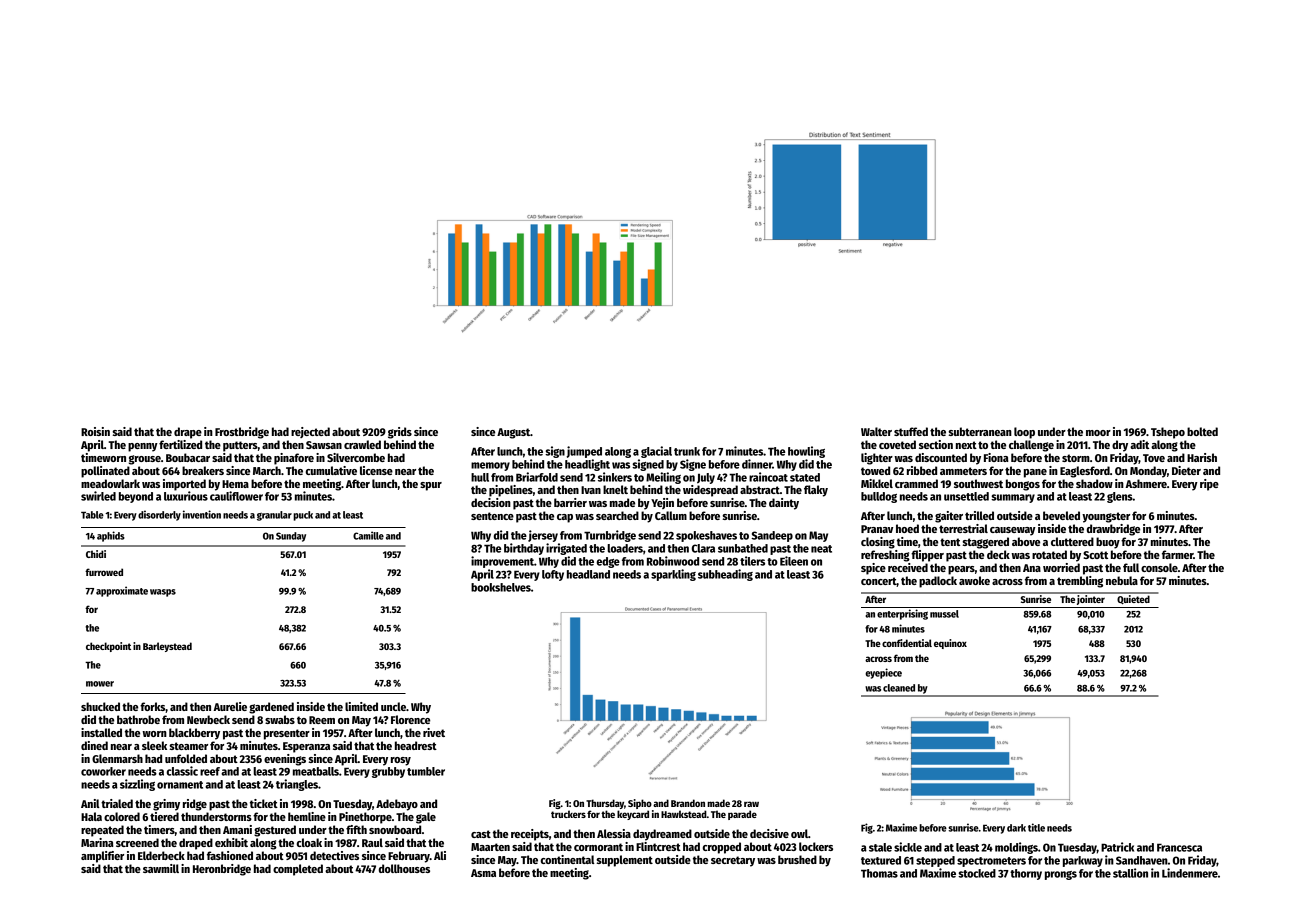  Describe the element at coordinates (907, 643) in the image. I see `confidential` at that location.
